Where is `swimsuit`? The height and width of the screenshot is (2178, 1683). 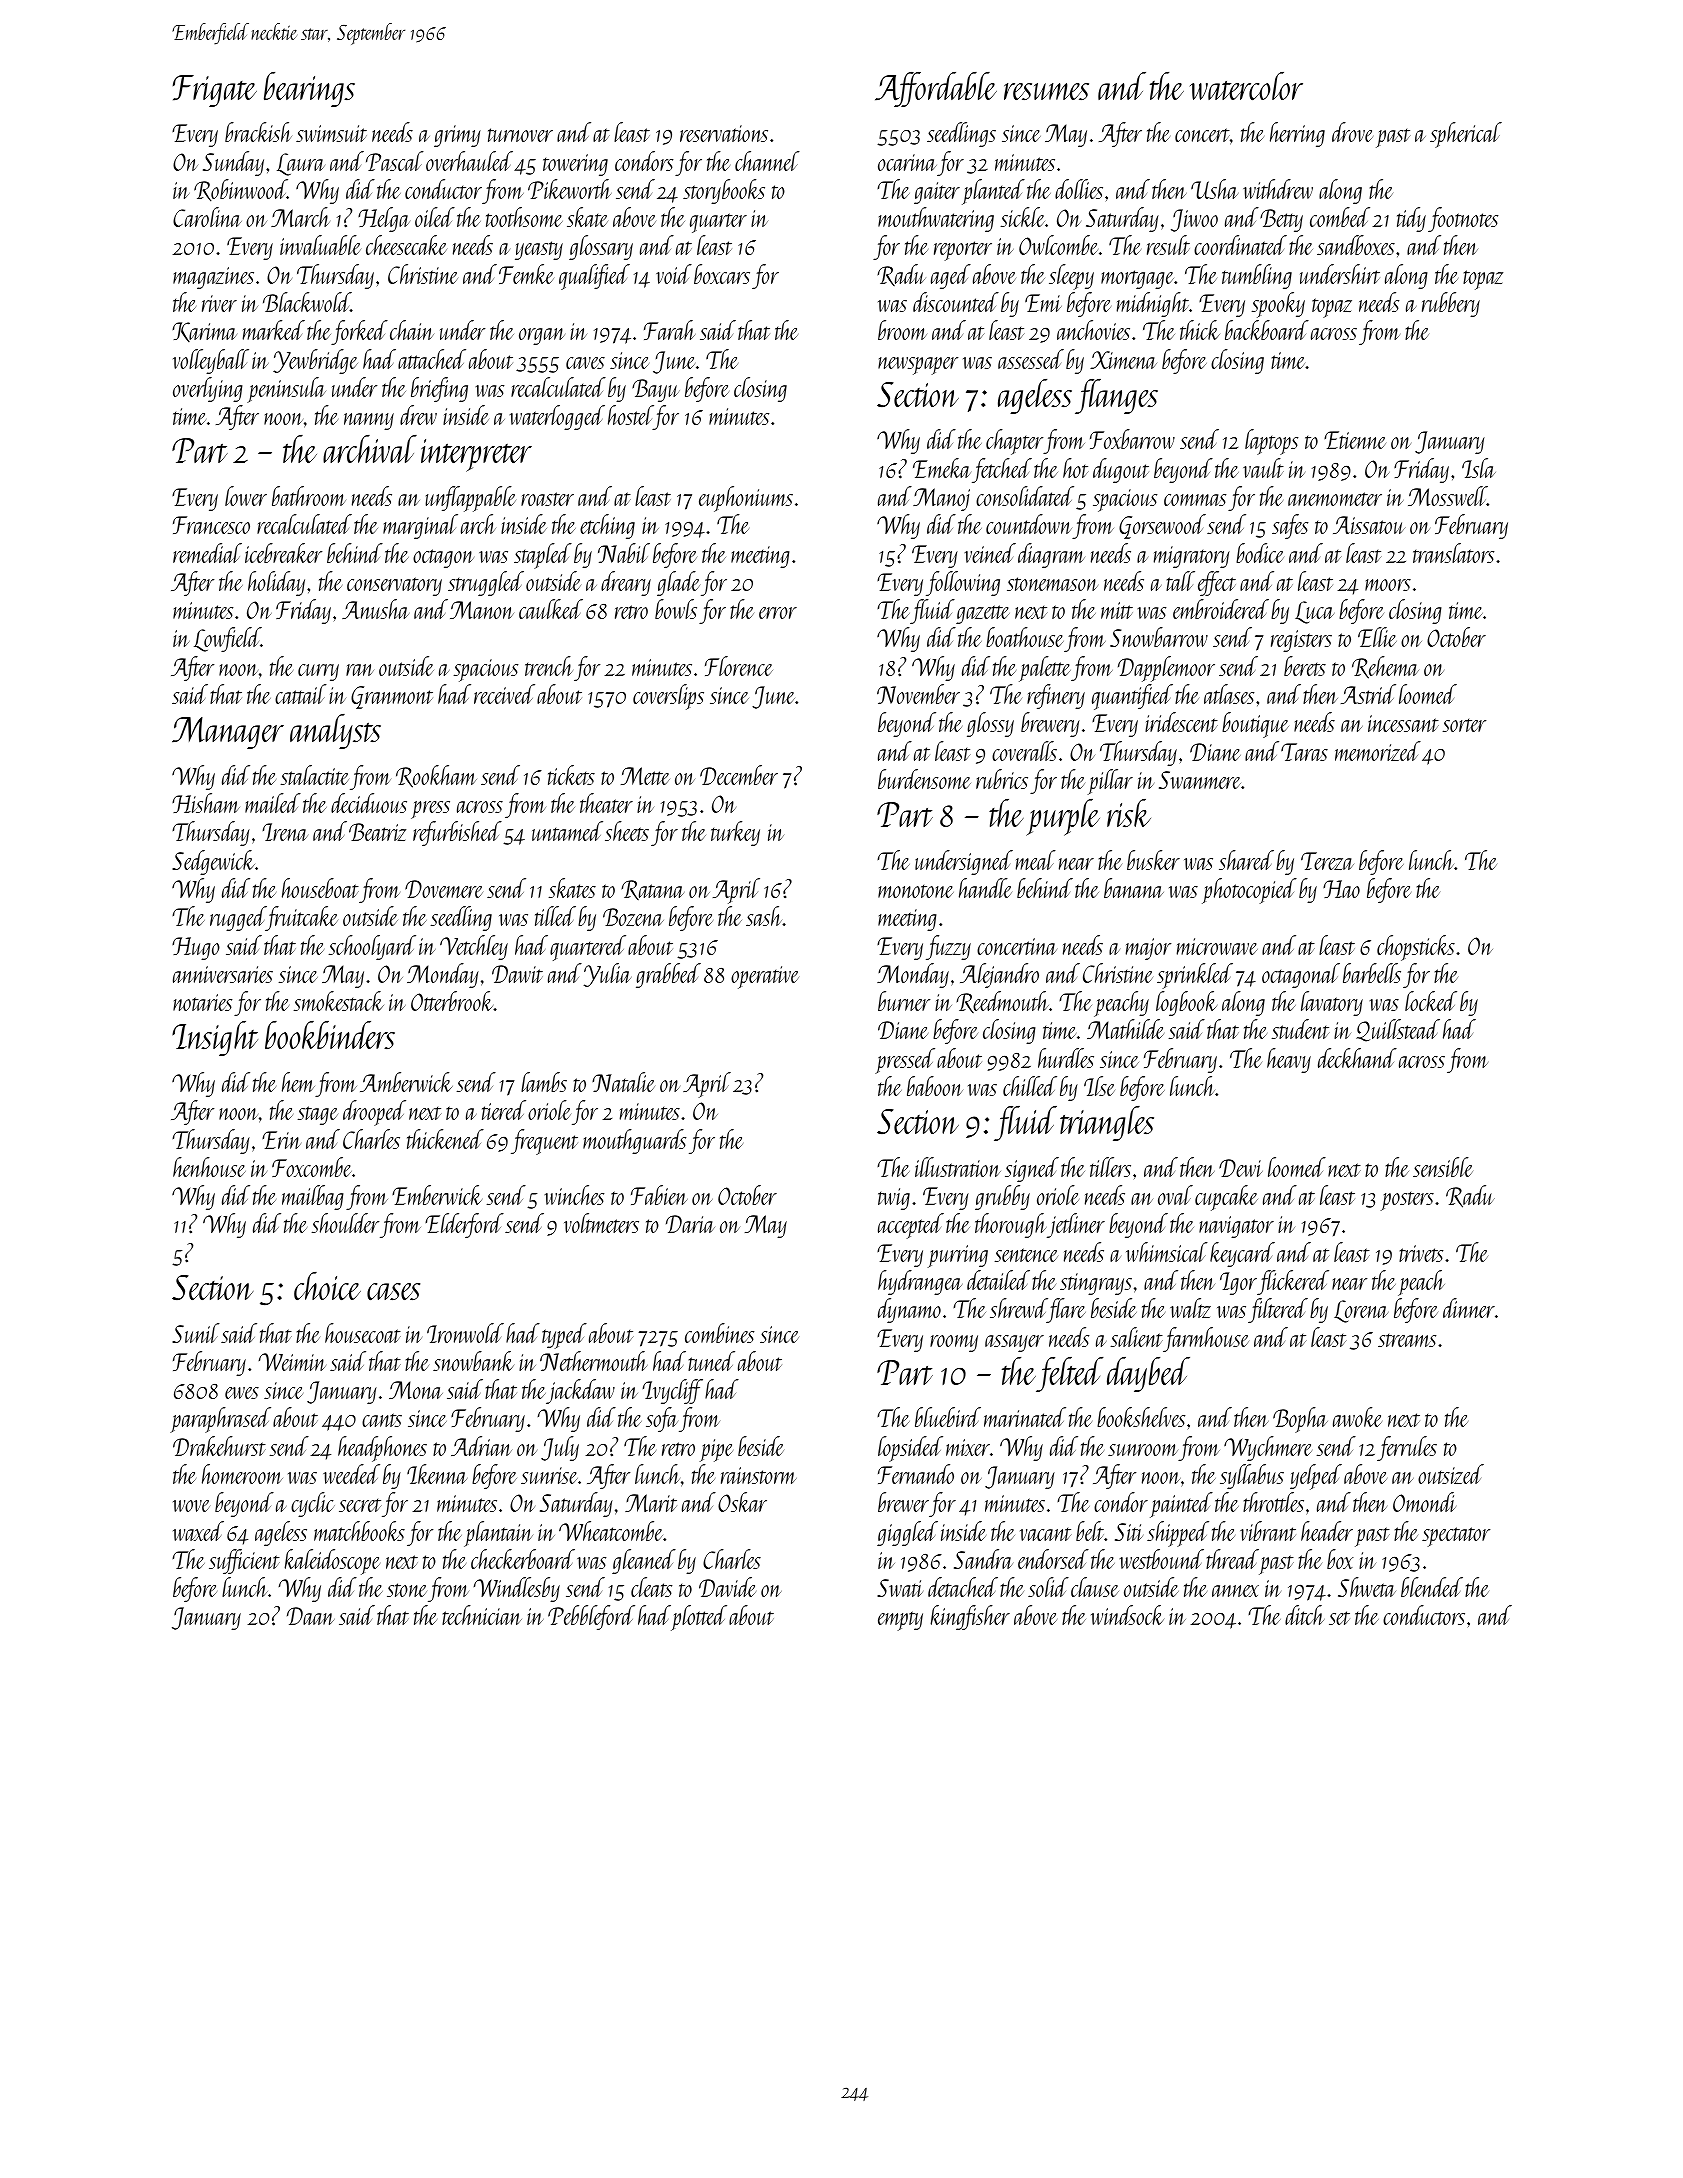
swimsuit is located at coordinates (331, 133).
